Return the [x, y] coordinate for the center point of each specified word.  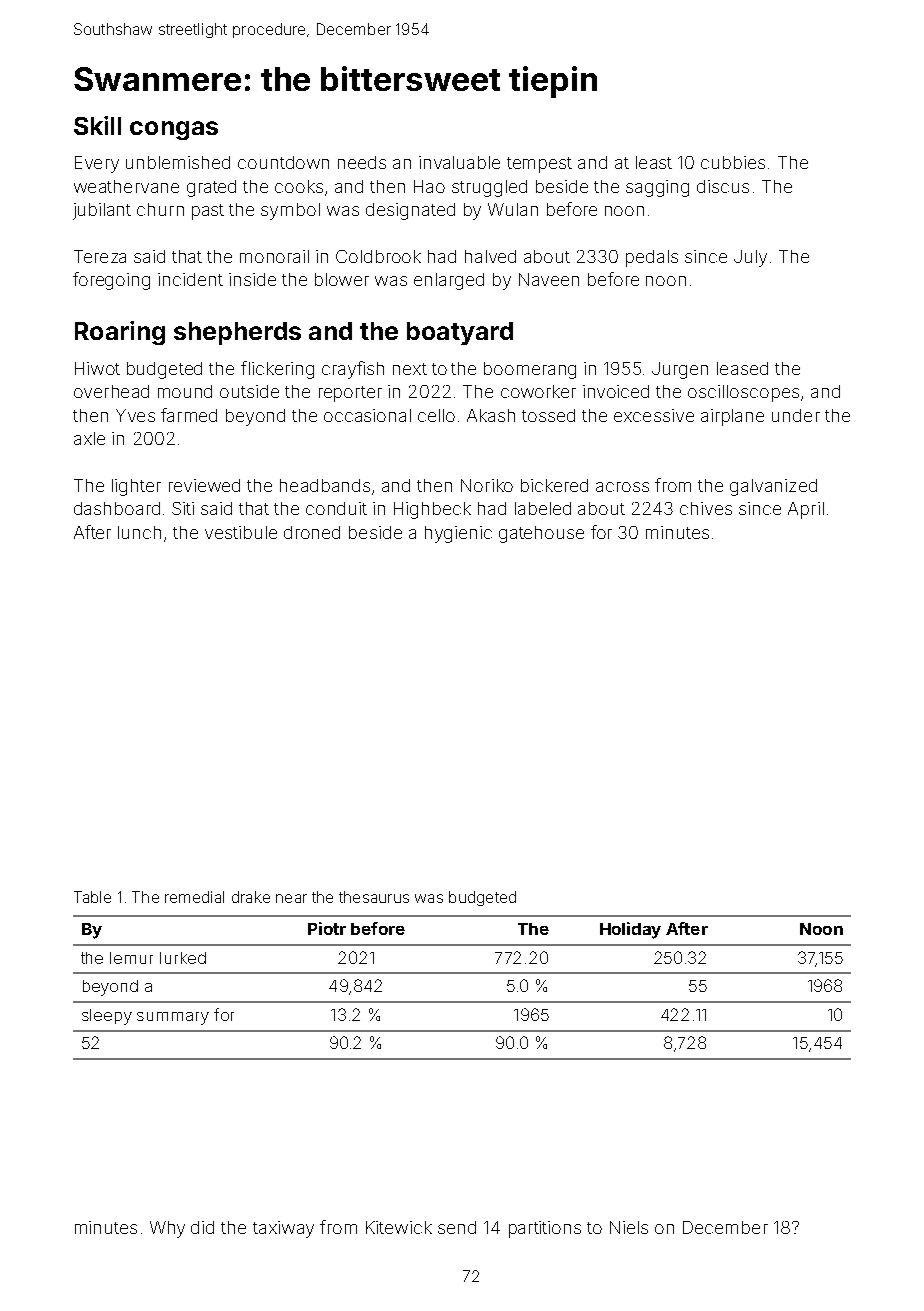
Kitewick [399, 1227]
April [806, 510]
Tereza [100, 256]
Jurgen [680, 370]
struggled [489, 188]
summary [173, 1018]
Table [92, 897]
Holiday [630, 930]
